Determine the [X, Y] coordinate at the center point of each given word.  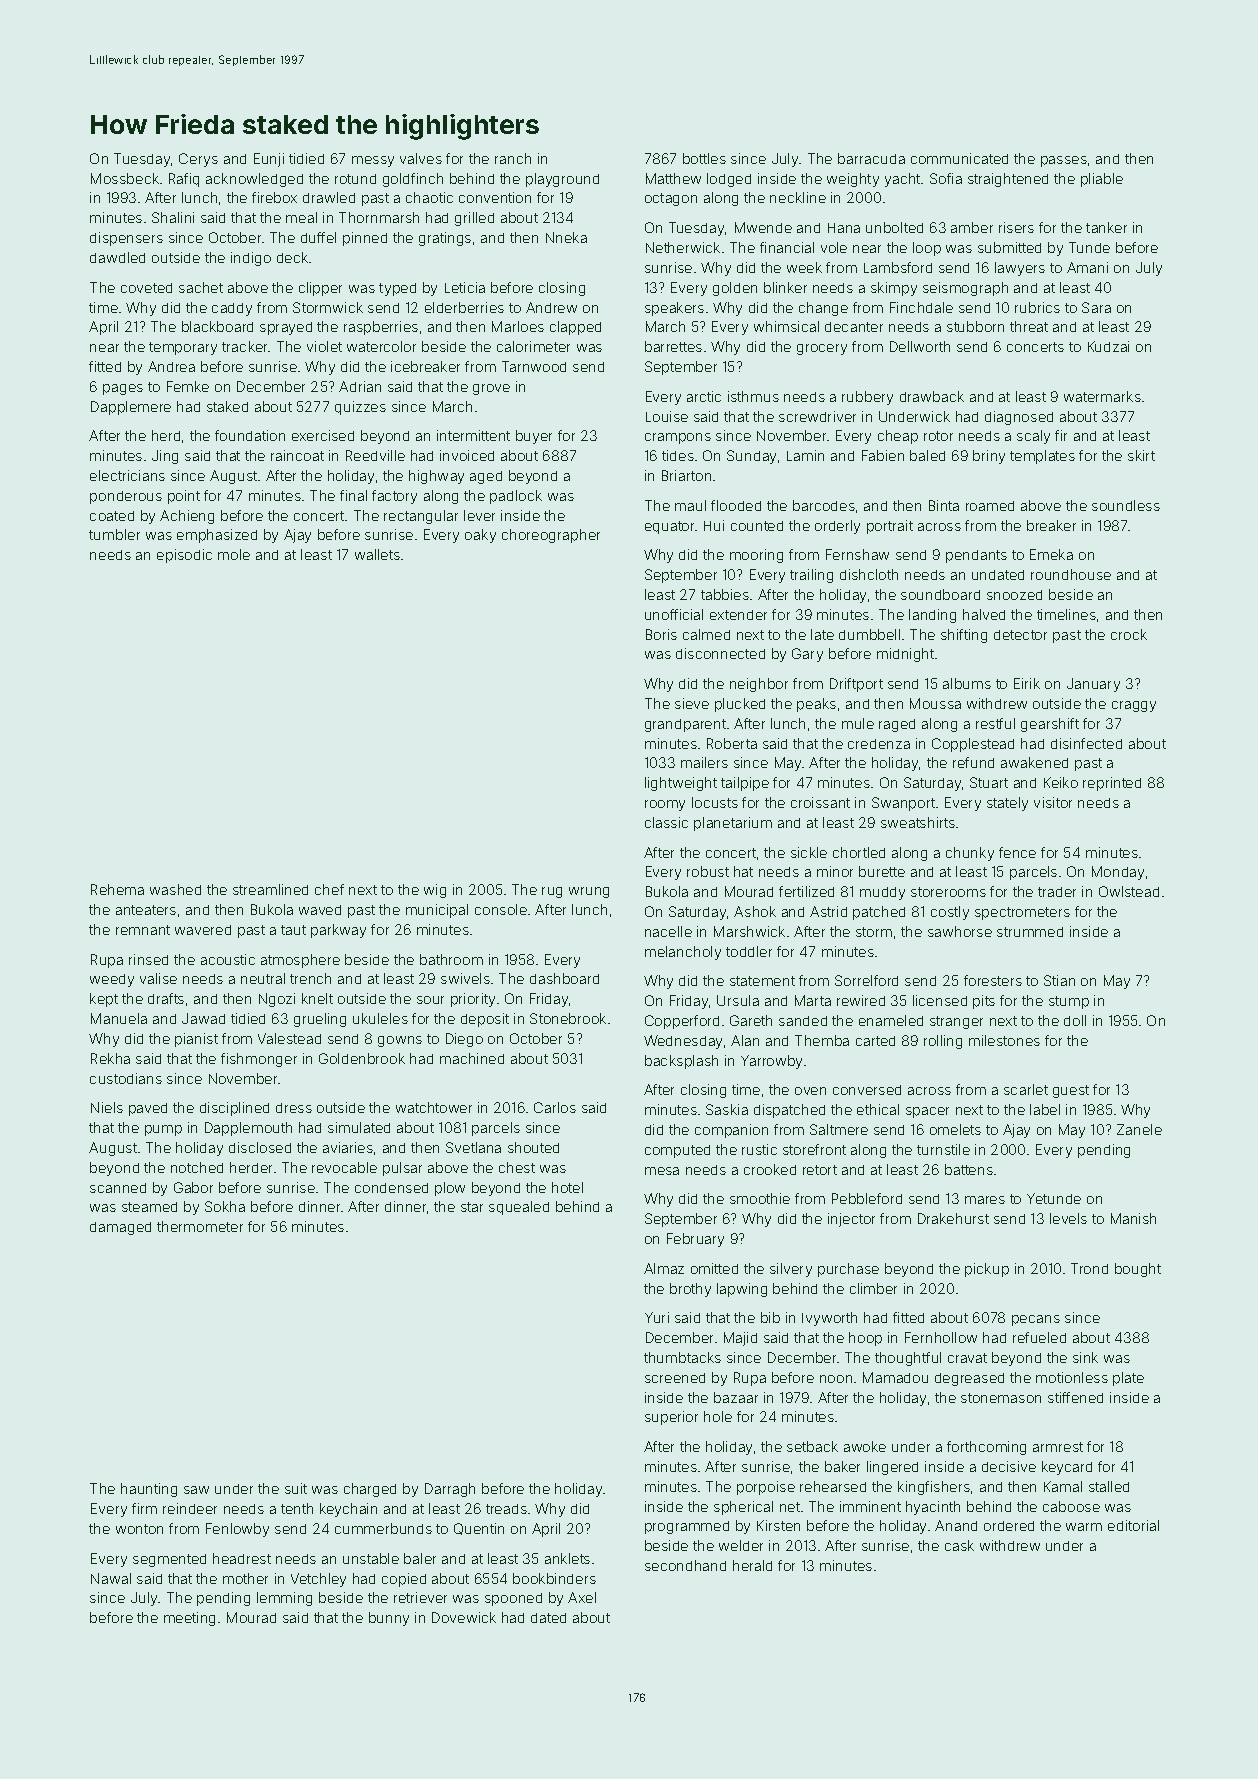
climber [873, 1288]
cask [959, 1545]
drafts [166, 998]
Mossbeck [125, 178]
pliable [1102, 180]
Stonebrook [568, 1018]
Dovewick [464, 1617]
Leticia [465, 287]
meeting [189, 1619]
